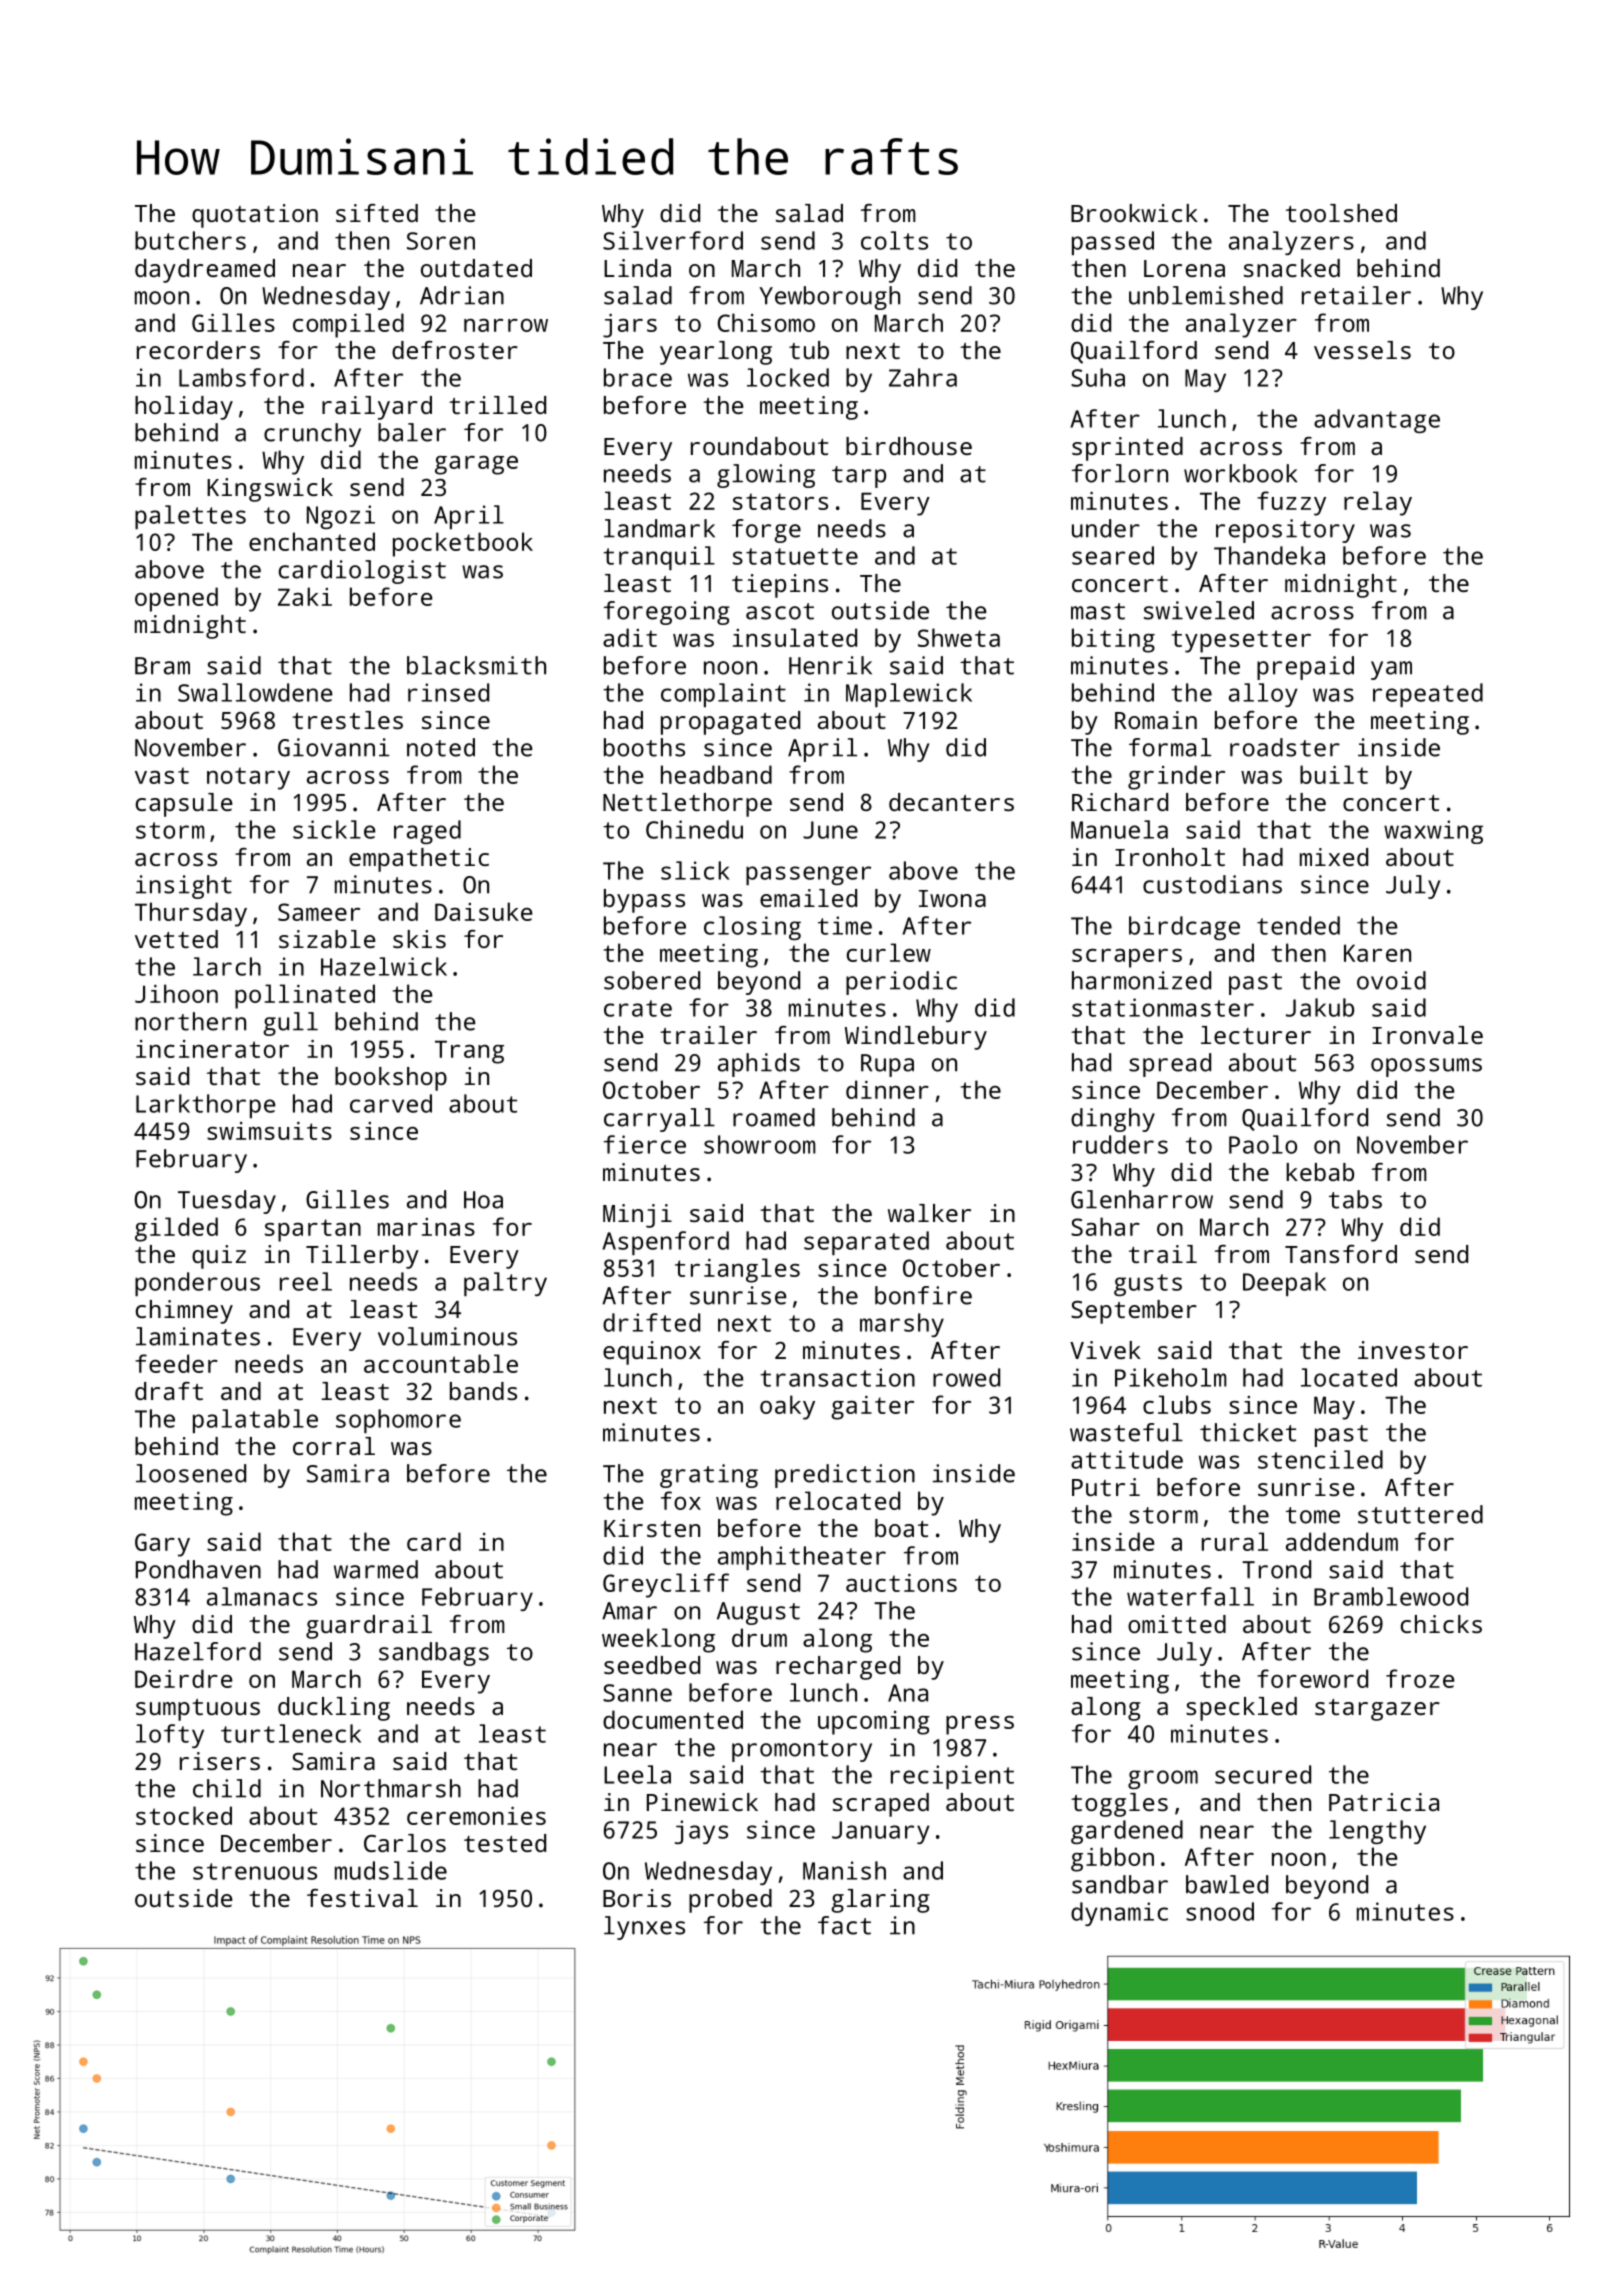 This page has height=2292, width=1620. What do you see at coordinates (980, 1725) in the page?
I see `press` at bounding box center [980, 1725].
